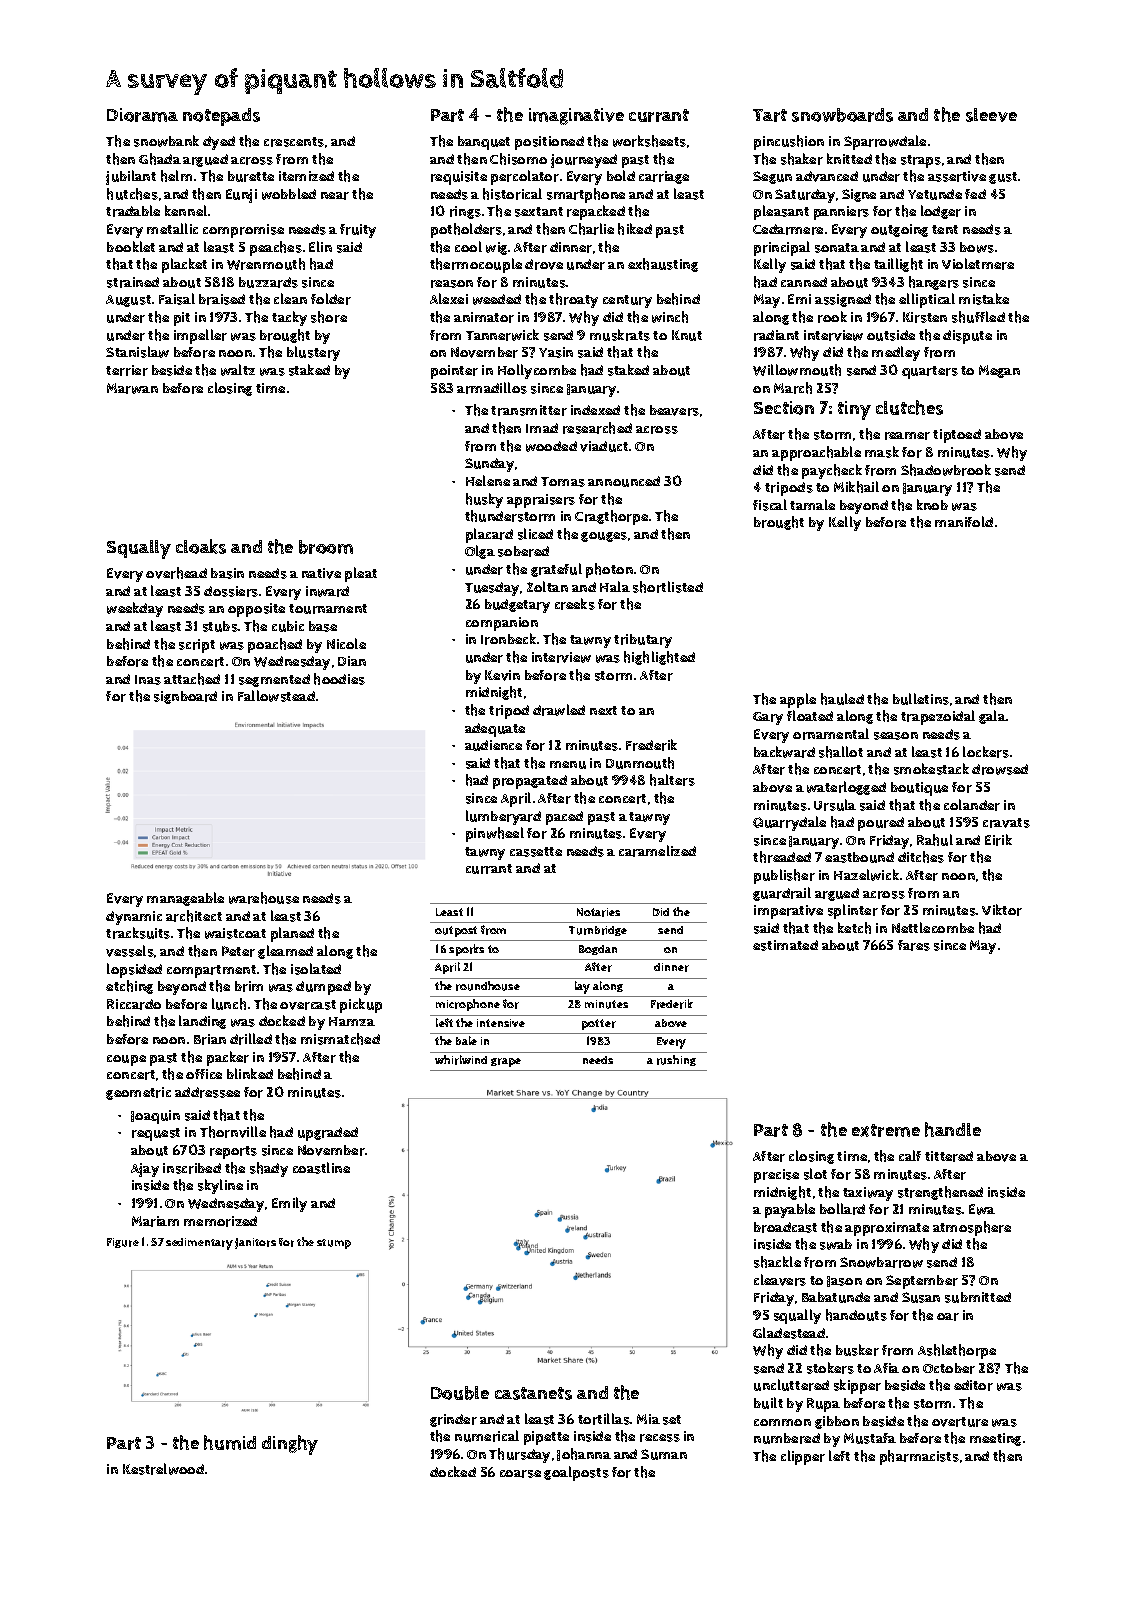 Image resolution: width=1137 pixels, height=1608 pixels. Describe the element at coordinates (501, 1023) in the screenshot. I see `intensive` at that location.
